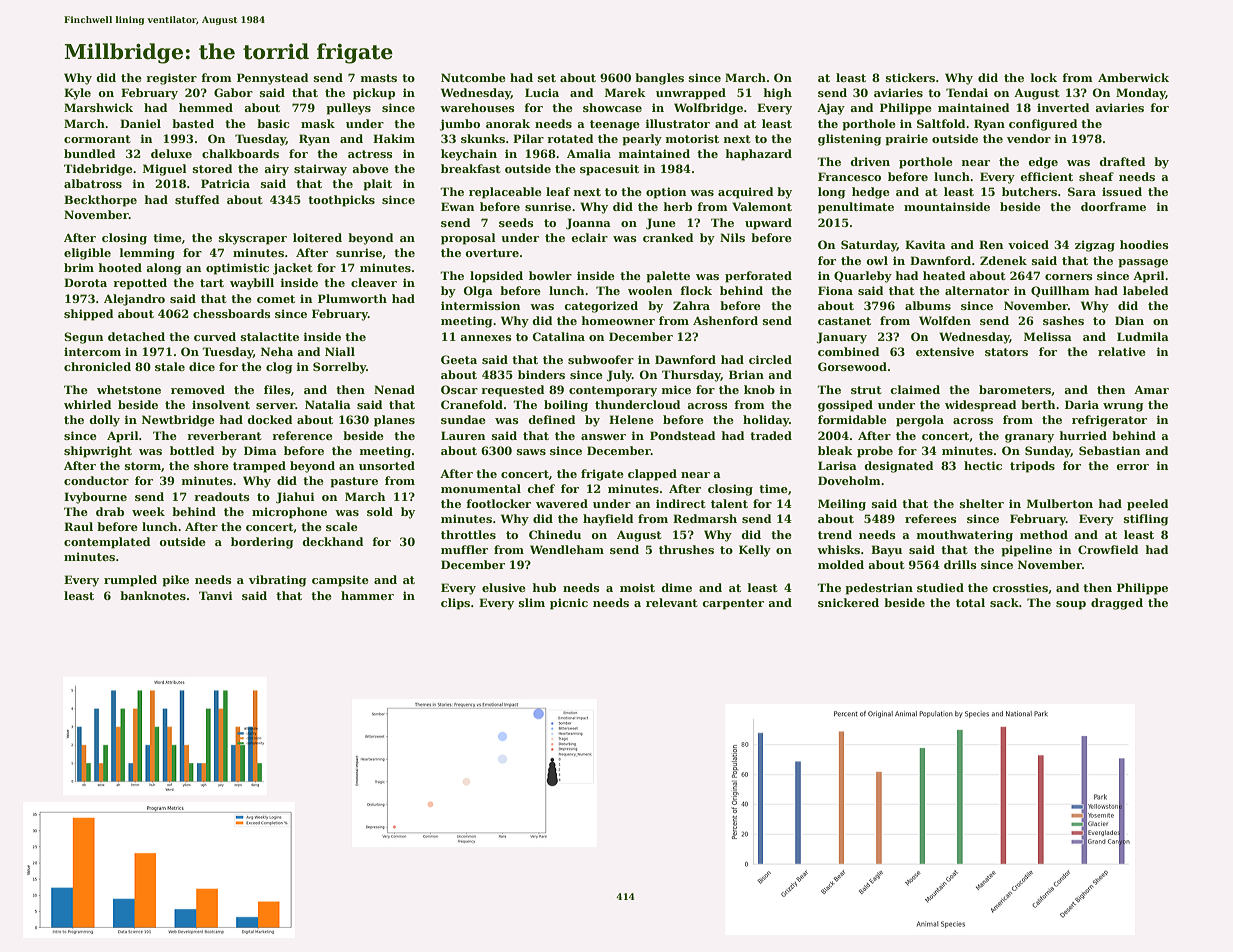 This screenshot has width=1233, height=952. What do you see at coordinates (1029, 138) in the screenshot?
I see `vendor` at bounding box center [1029, 138].
